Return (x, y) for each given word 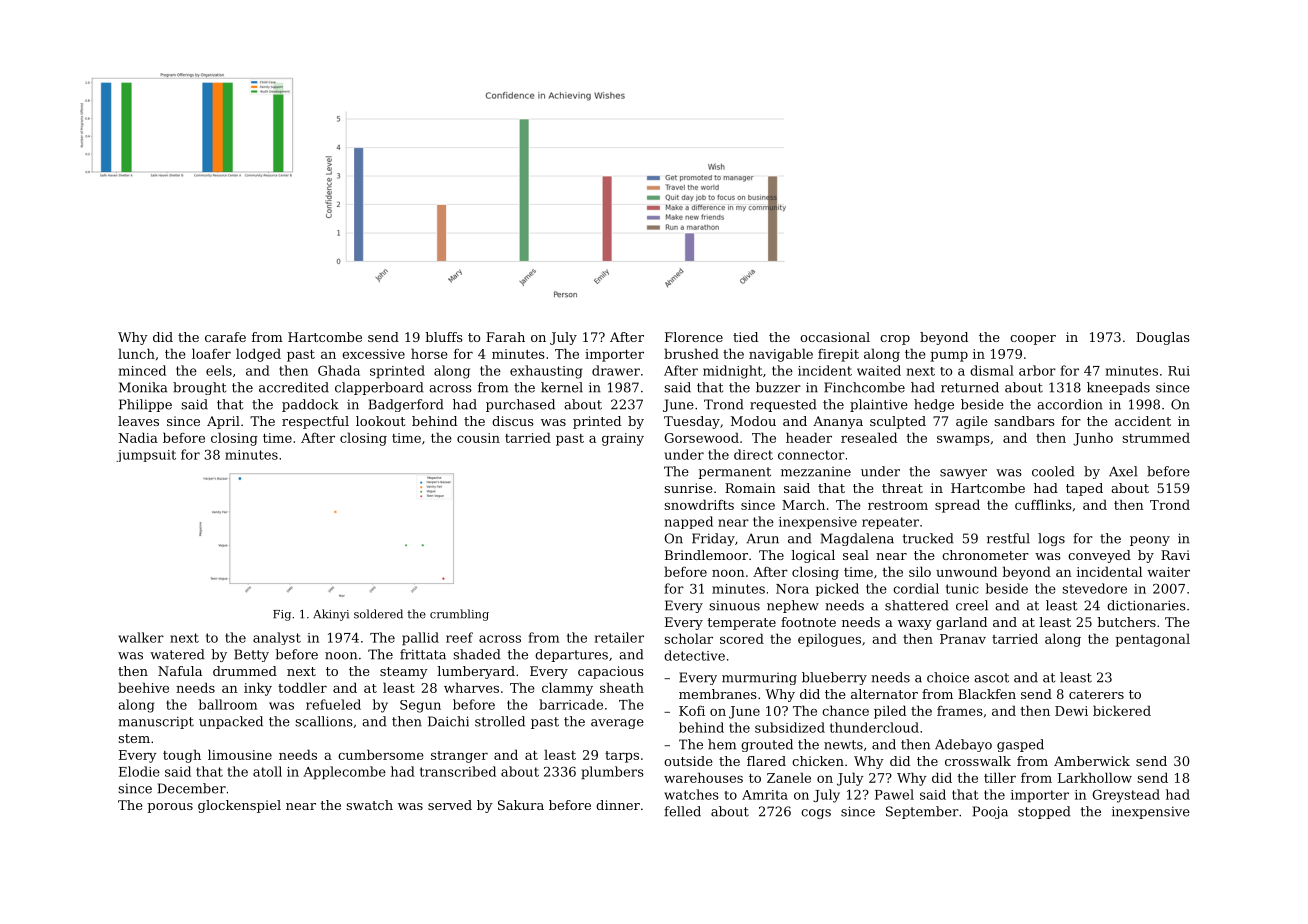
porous (170, 808)
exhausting (546, 372)
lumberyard (476, 672)
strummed (1156, 437)
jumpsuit (146, 456)
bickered (1122, 710)
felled (682, 811)
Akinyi (331, 615)
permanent (734, 473)
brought (199, 388)
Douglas (1163, 338)
